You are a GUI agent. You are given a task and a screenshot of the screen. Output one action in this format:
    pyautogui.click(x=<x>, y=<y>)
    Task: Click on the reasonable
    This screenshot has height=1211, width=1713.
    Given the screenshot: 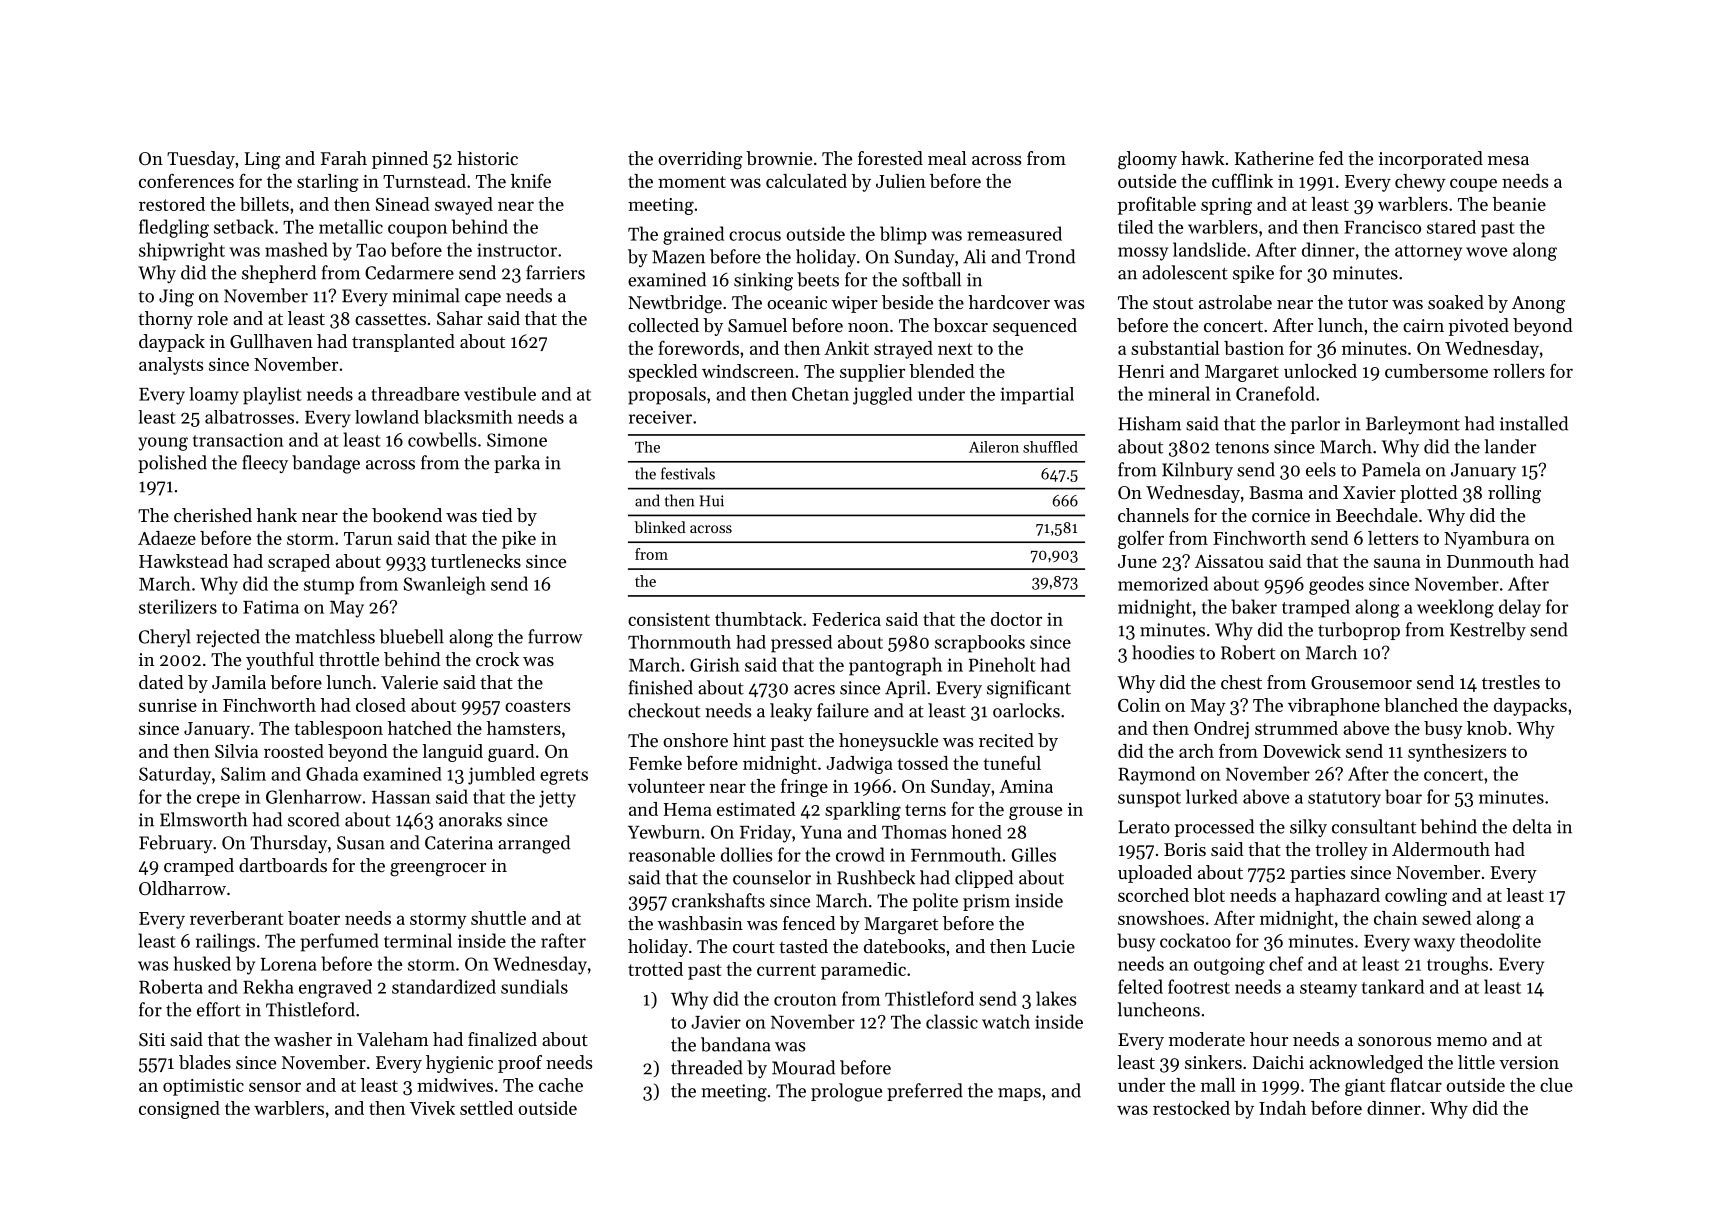 What is the action you would take?
    pyautogui.click(x=672, y=854)
